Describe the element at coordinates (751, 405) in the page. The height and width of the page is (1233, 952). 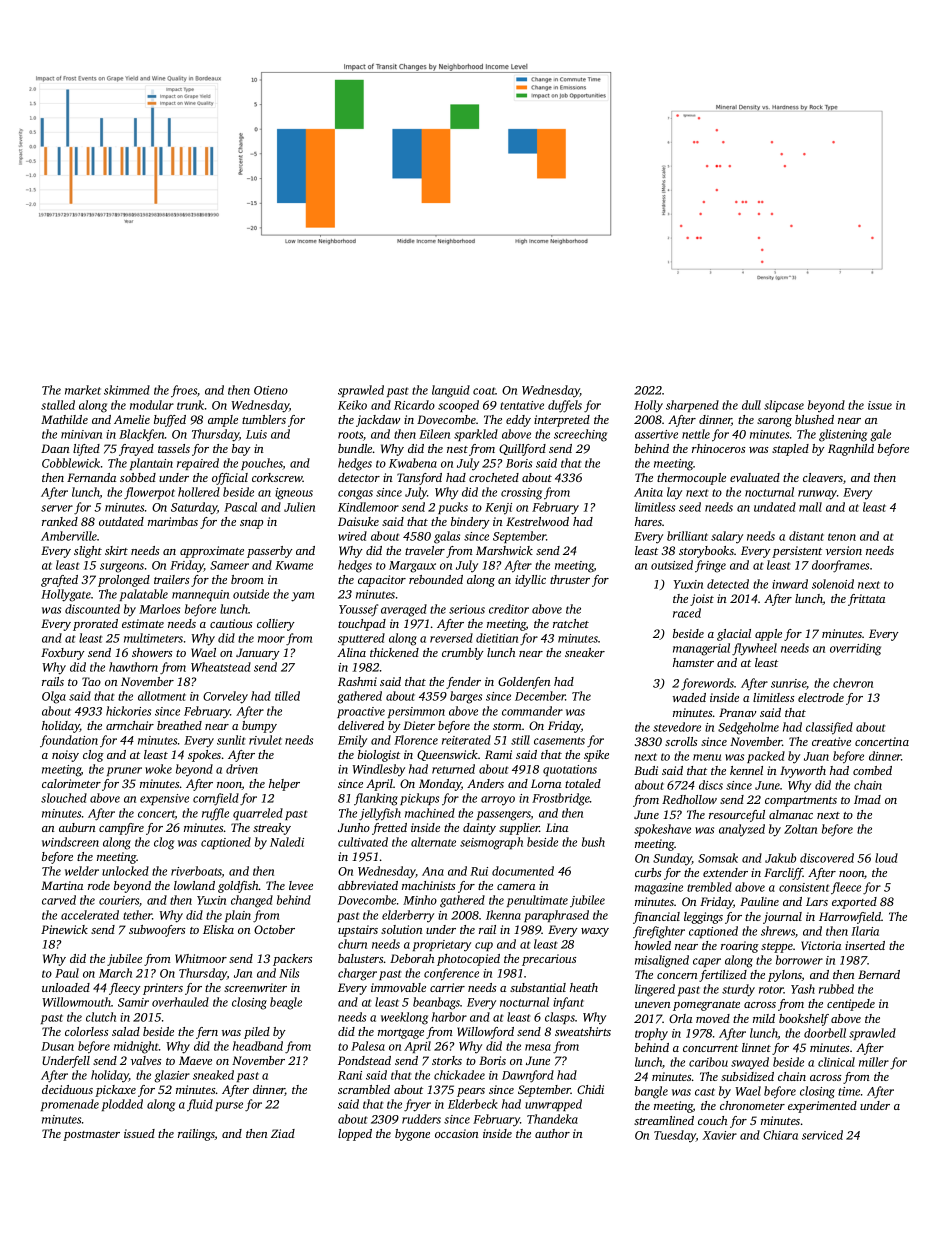
I see `dull` at that location.
